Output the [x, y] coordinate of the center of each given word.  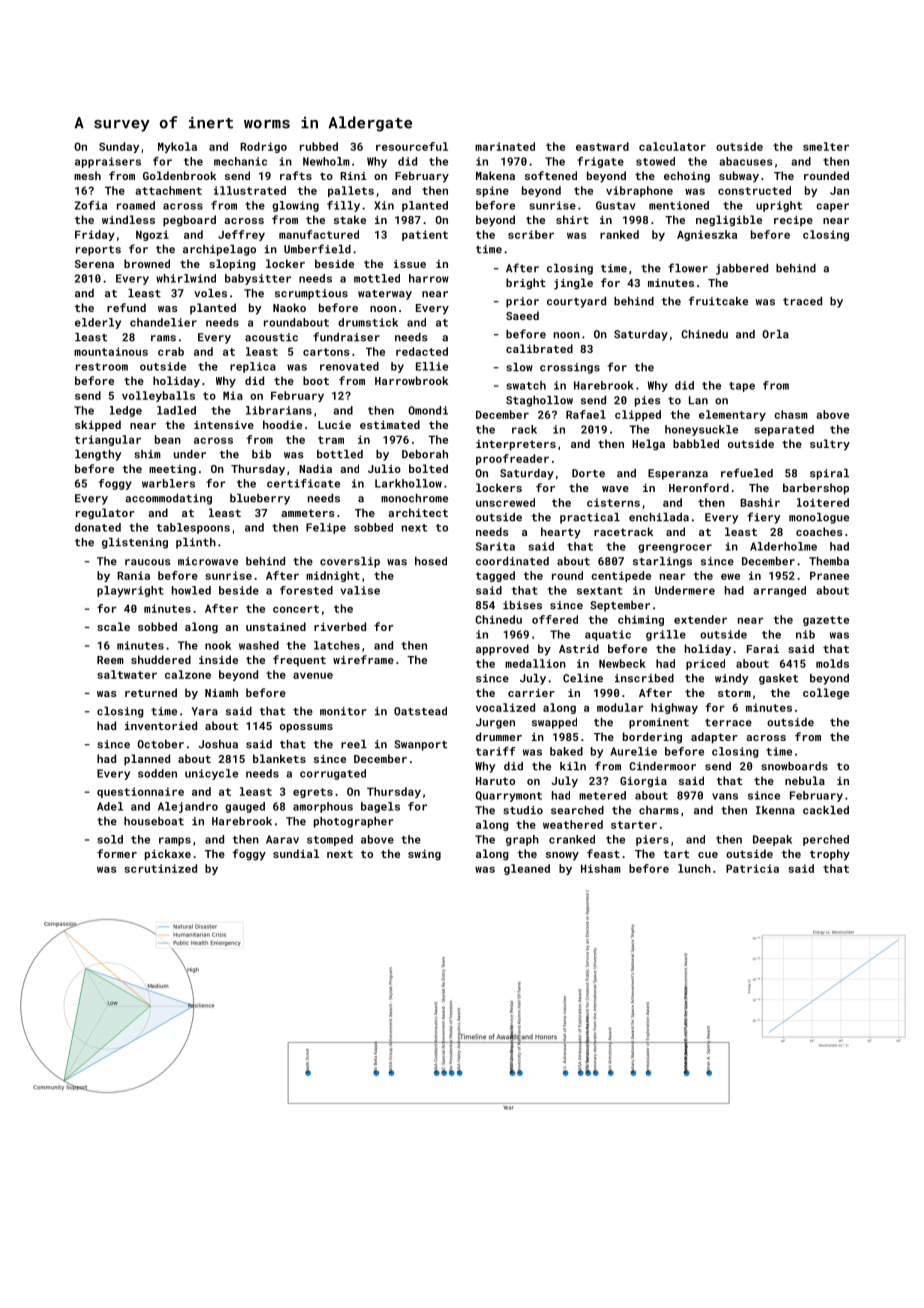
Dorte [588, 473]
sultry [830, 445]
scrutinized [160, 868]
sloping [232, 265]
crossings [570, 368]
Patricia [752, 868]
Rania [133, 575]
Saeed [522, 315]
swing [424, 855]
